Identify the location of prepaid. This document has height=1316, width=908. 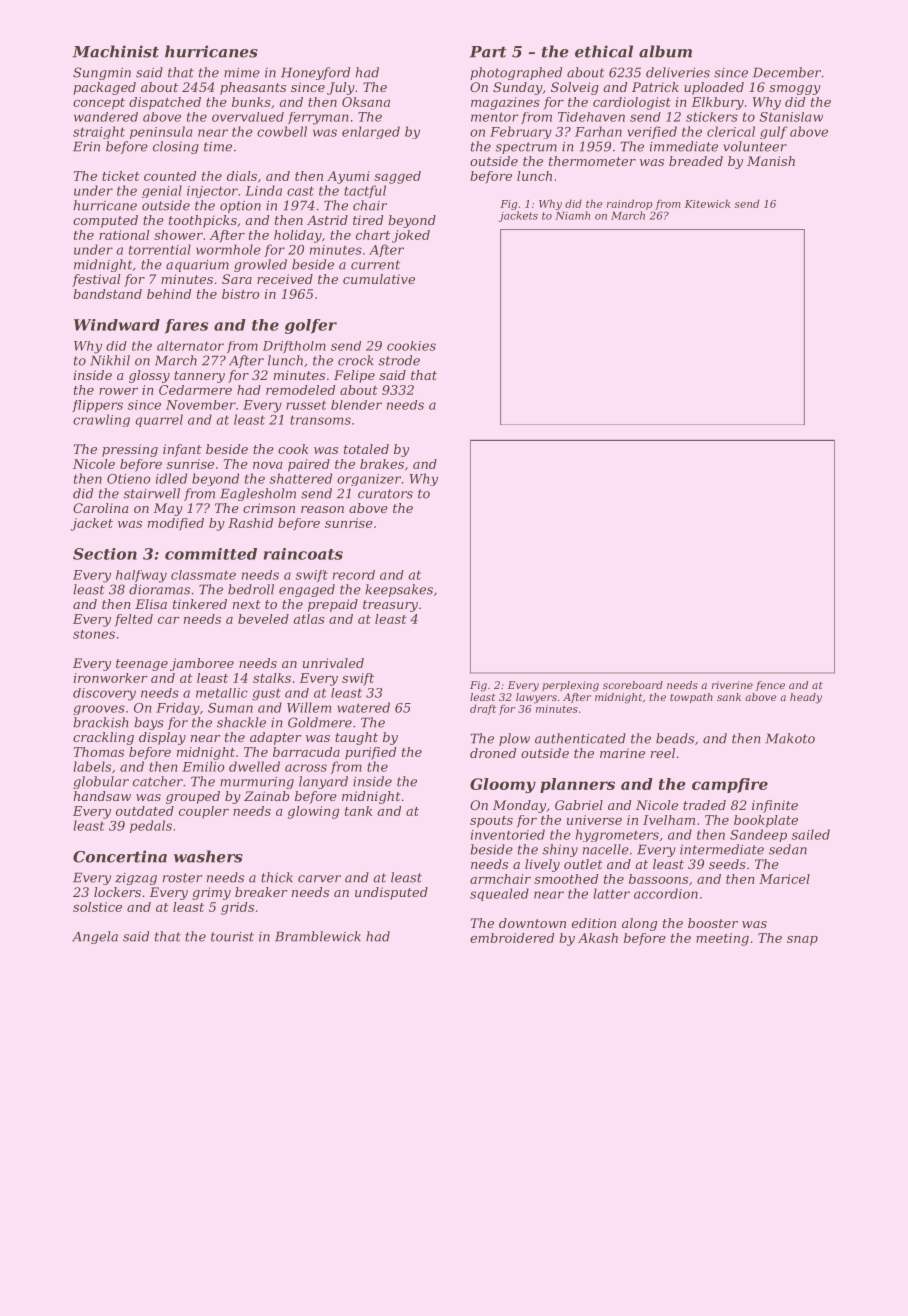
(333, 605).
